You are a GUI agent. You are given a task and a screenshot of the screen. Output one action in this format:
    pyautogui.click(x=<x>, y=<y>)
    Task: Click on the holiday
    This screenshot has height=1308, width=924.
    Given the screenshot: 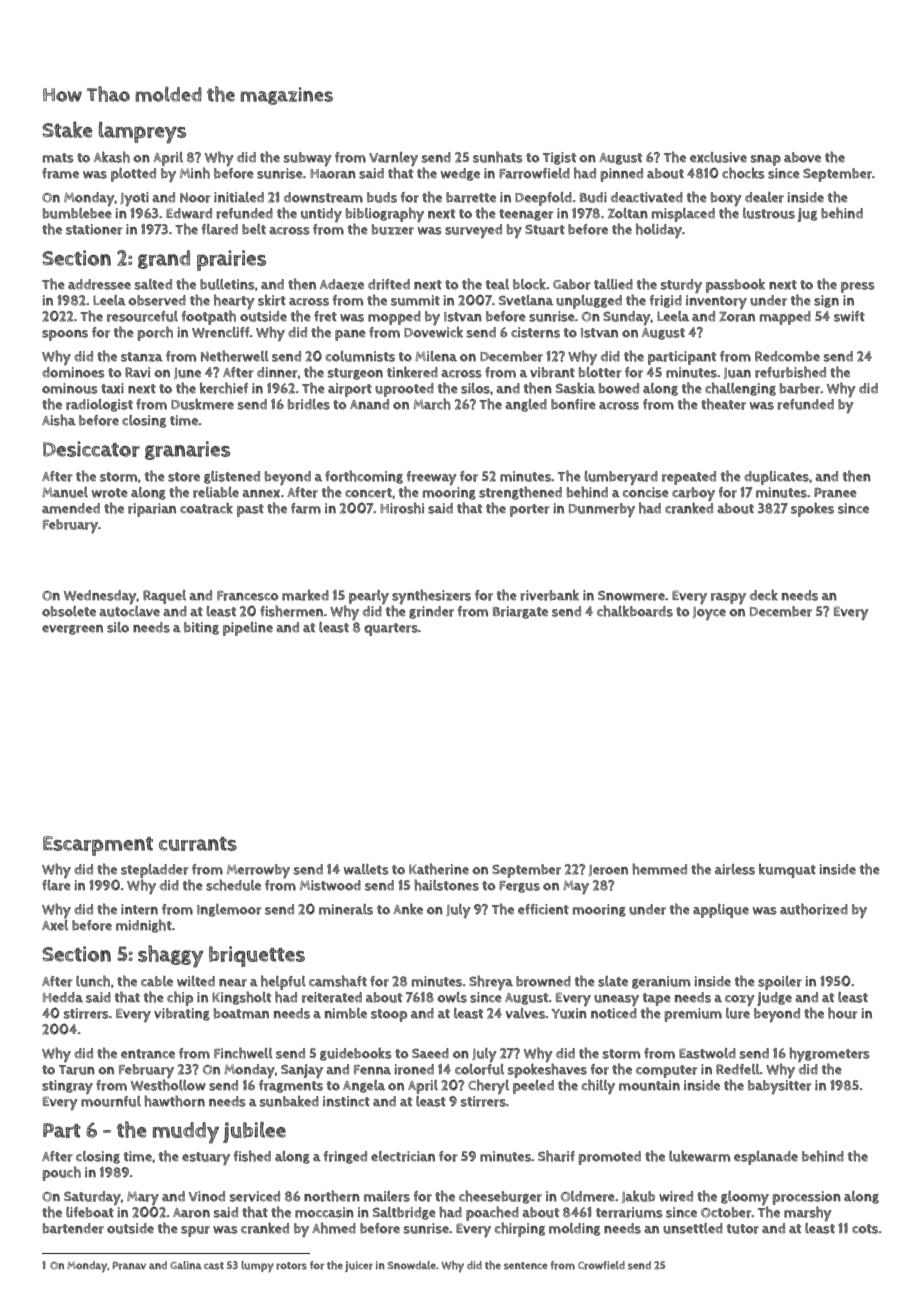 What is the action you would take?
    pyautogui.click(x=659, y=230)
